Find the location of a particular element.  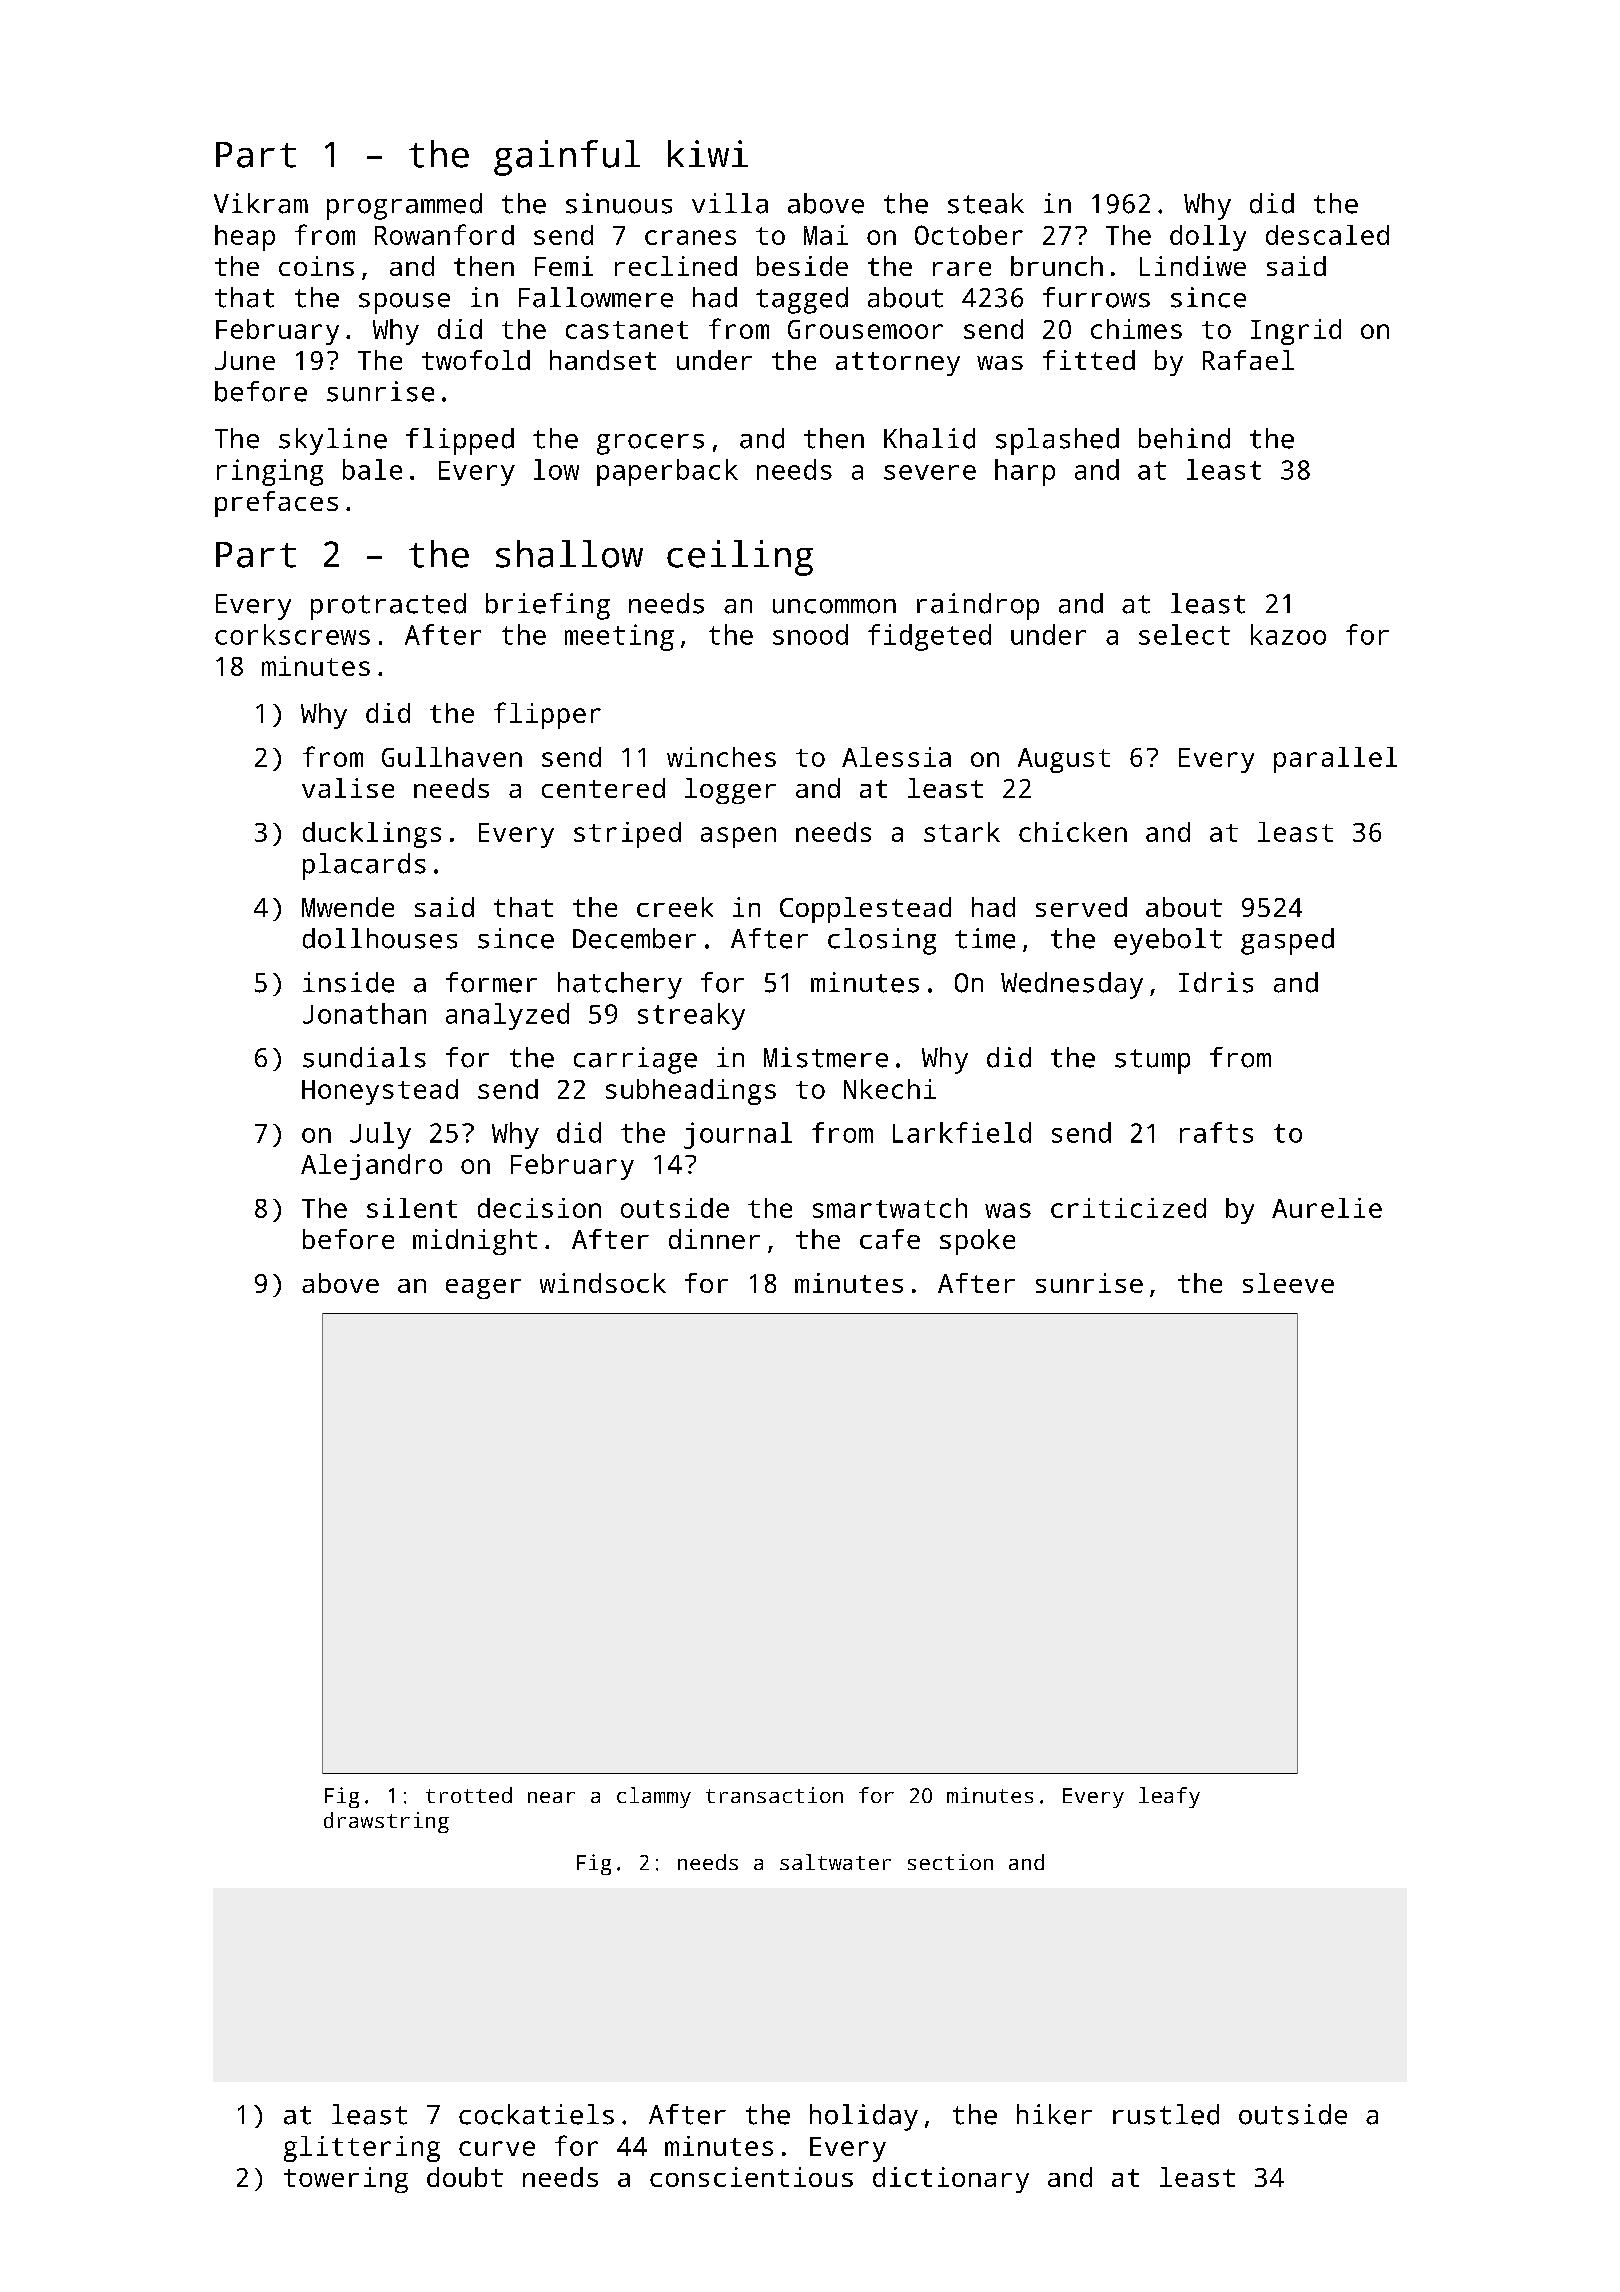

attorney is located at coordinates (898, 364).
